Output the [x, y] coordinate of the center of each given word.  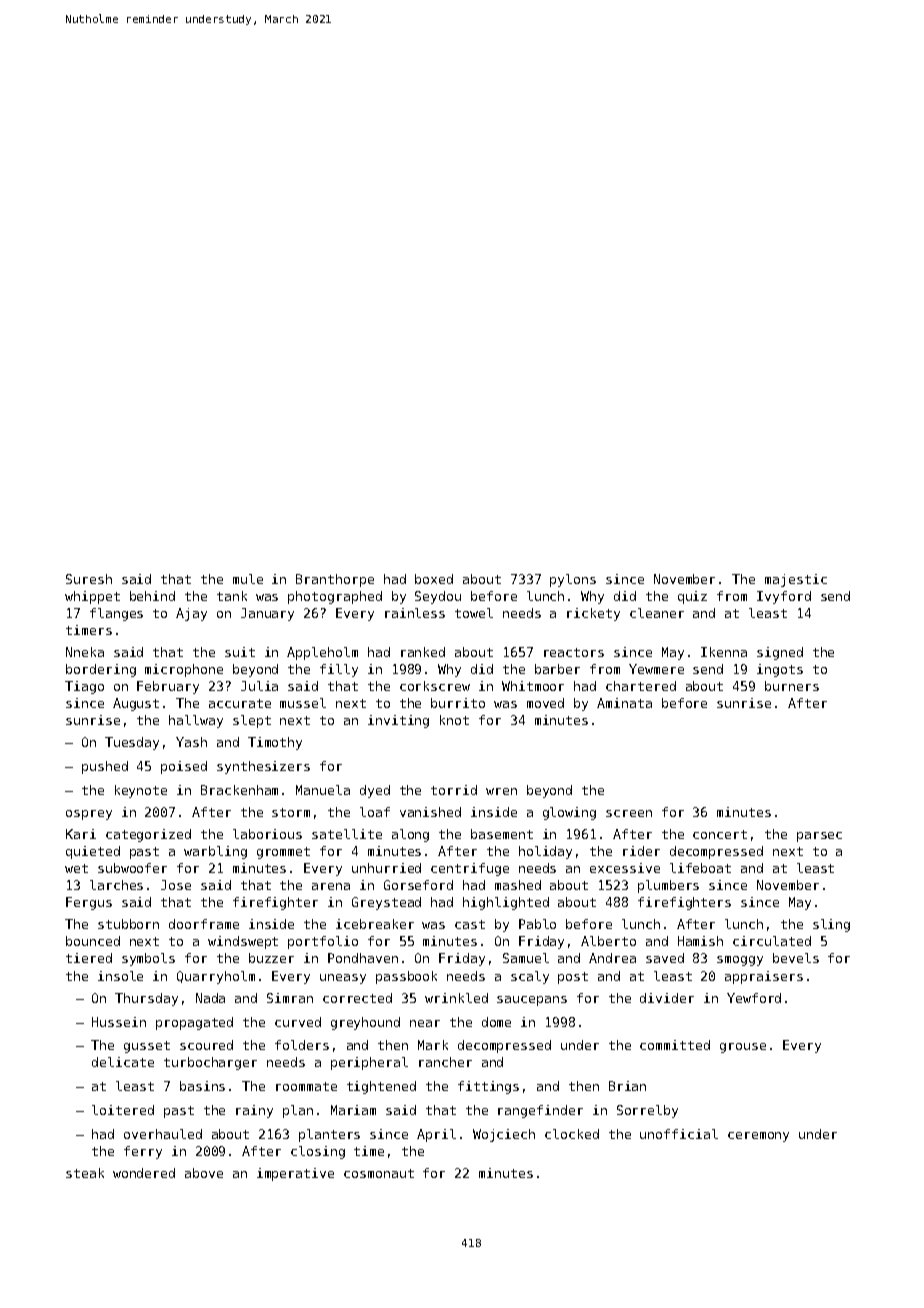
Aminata [624, 703]
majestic [796, 580]
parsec [819, 837]
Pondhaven [363, 958]
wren [501, 791]
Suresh [89, 579]
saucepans [532, 1001]
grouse [743, 1048]
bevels [796, 958]
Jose [176, 885]
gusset [147, 1047]
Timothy [275, 743]
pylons [573, 580]
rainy [254, 1111]
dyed [375, 791]
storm [291, 812]
